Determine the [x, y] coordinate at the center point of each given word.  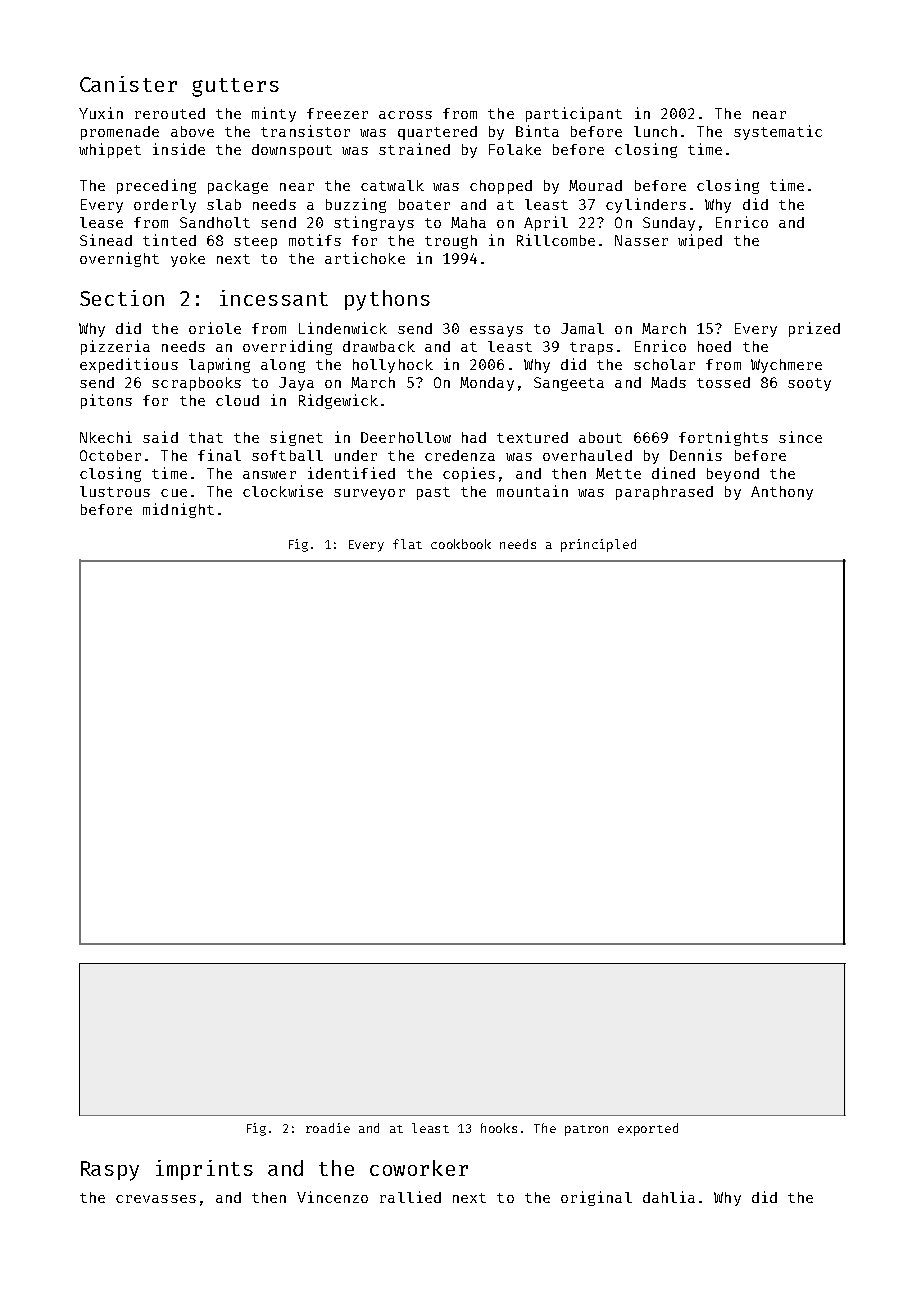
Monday [487, 384]
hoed [714, 346]
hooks [499, 1128]
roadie [328, 1128]
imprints [204, 1170]
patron [586, 1130]
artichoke [365, 258]
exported [648, 1129]
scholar [664, 364]
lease [101, 222]
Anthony [782, 493]
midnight [178, 510]
